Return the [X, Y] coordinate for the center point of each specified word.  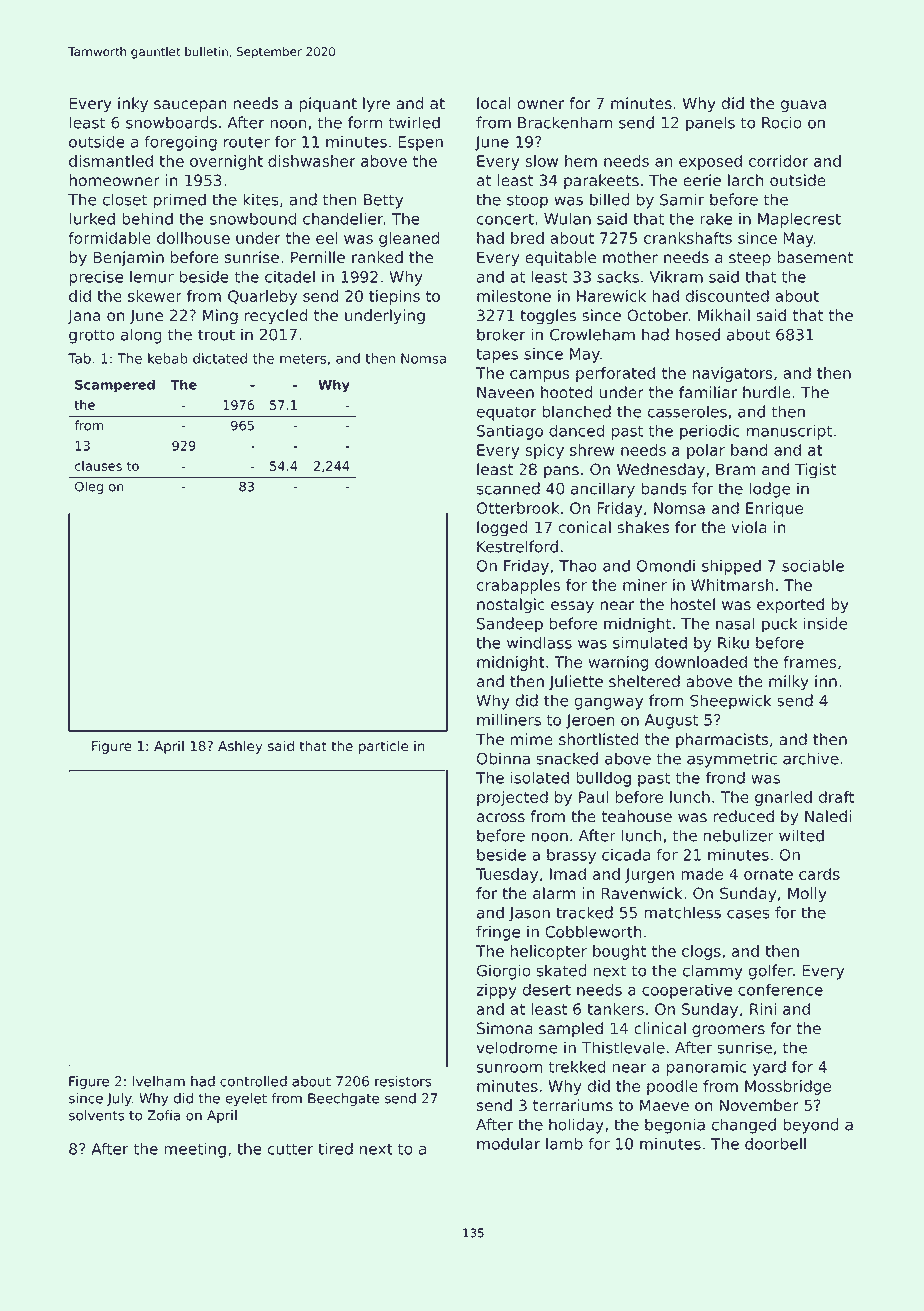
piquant [328, 105]
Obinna [503, 758]
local [494, 103]
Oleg [89, 487]
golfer [771, 972]
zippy [496, 991]
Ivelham [158, 1081]
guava [803, 106]
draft [836, 797]
